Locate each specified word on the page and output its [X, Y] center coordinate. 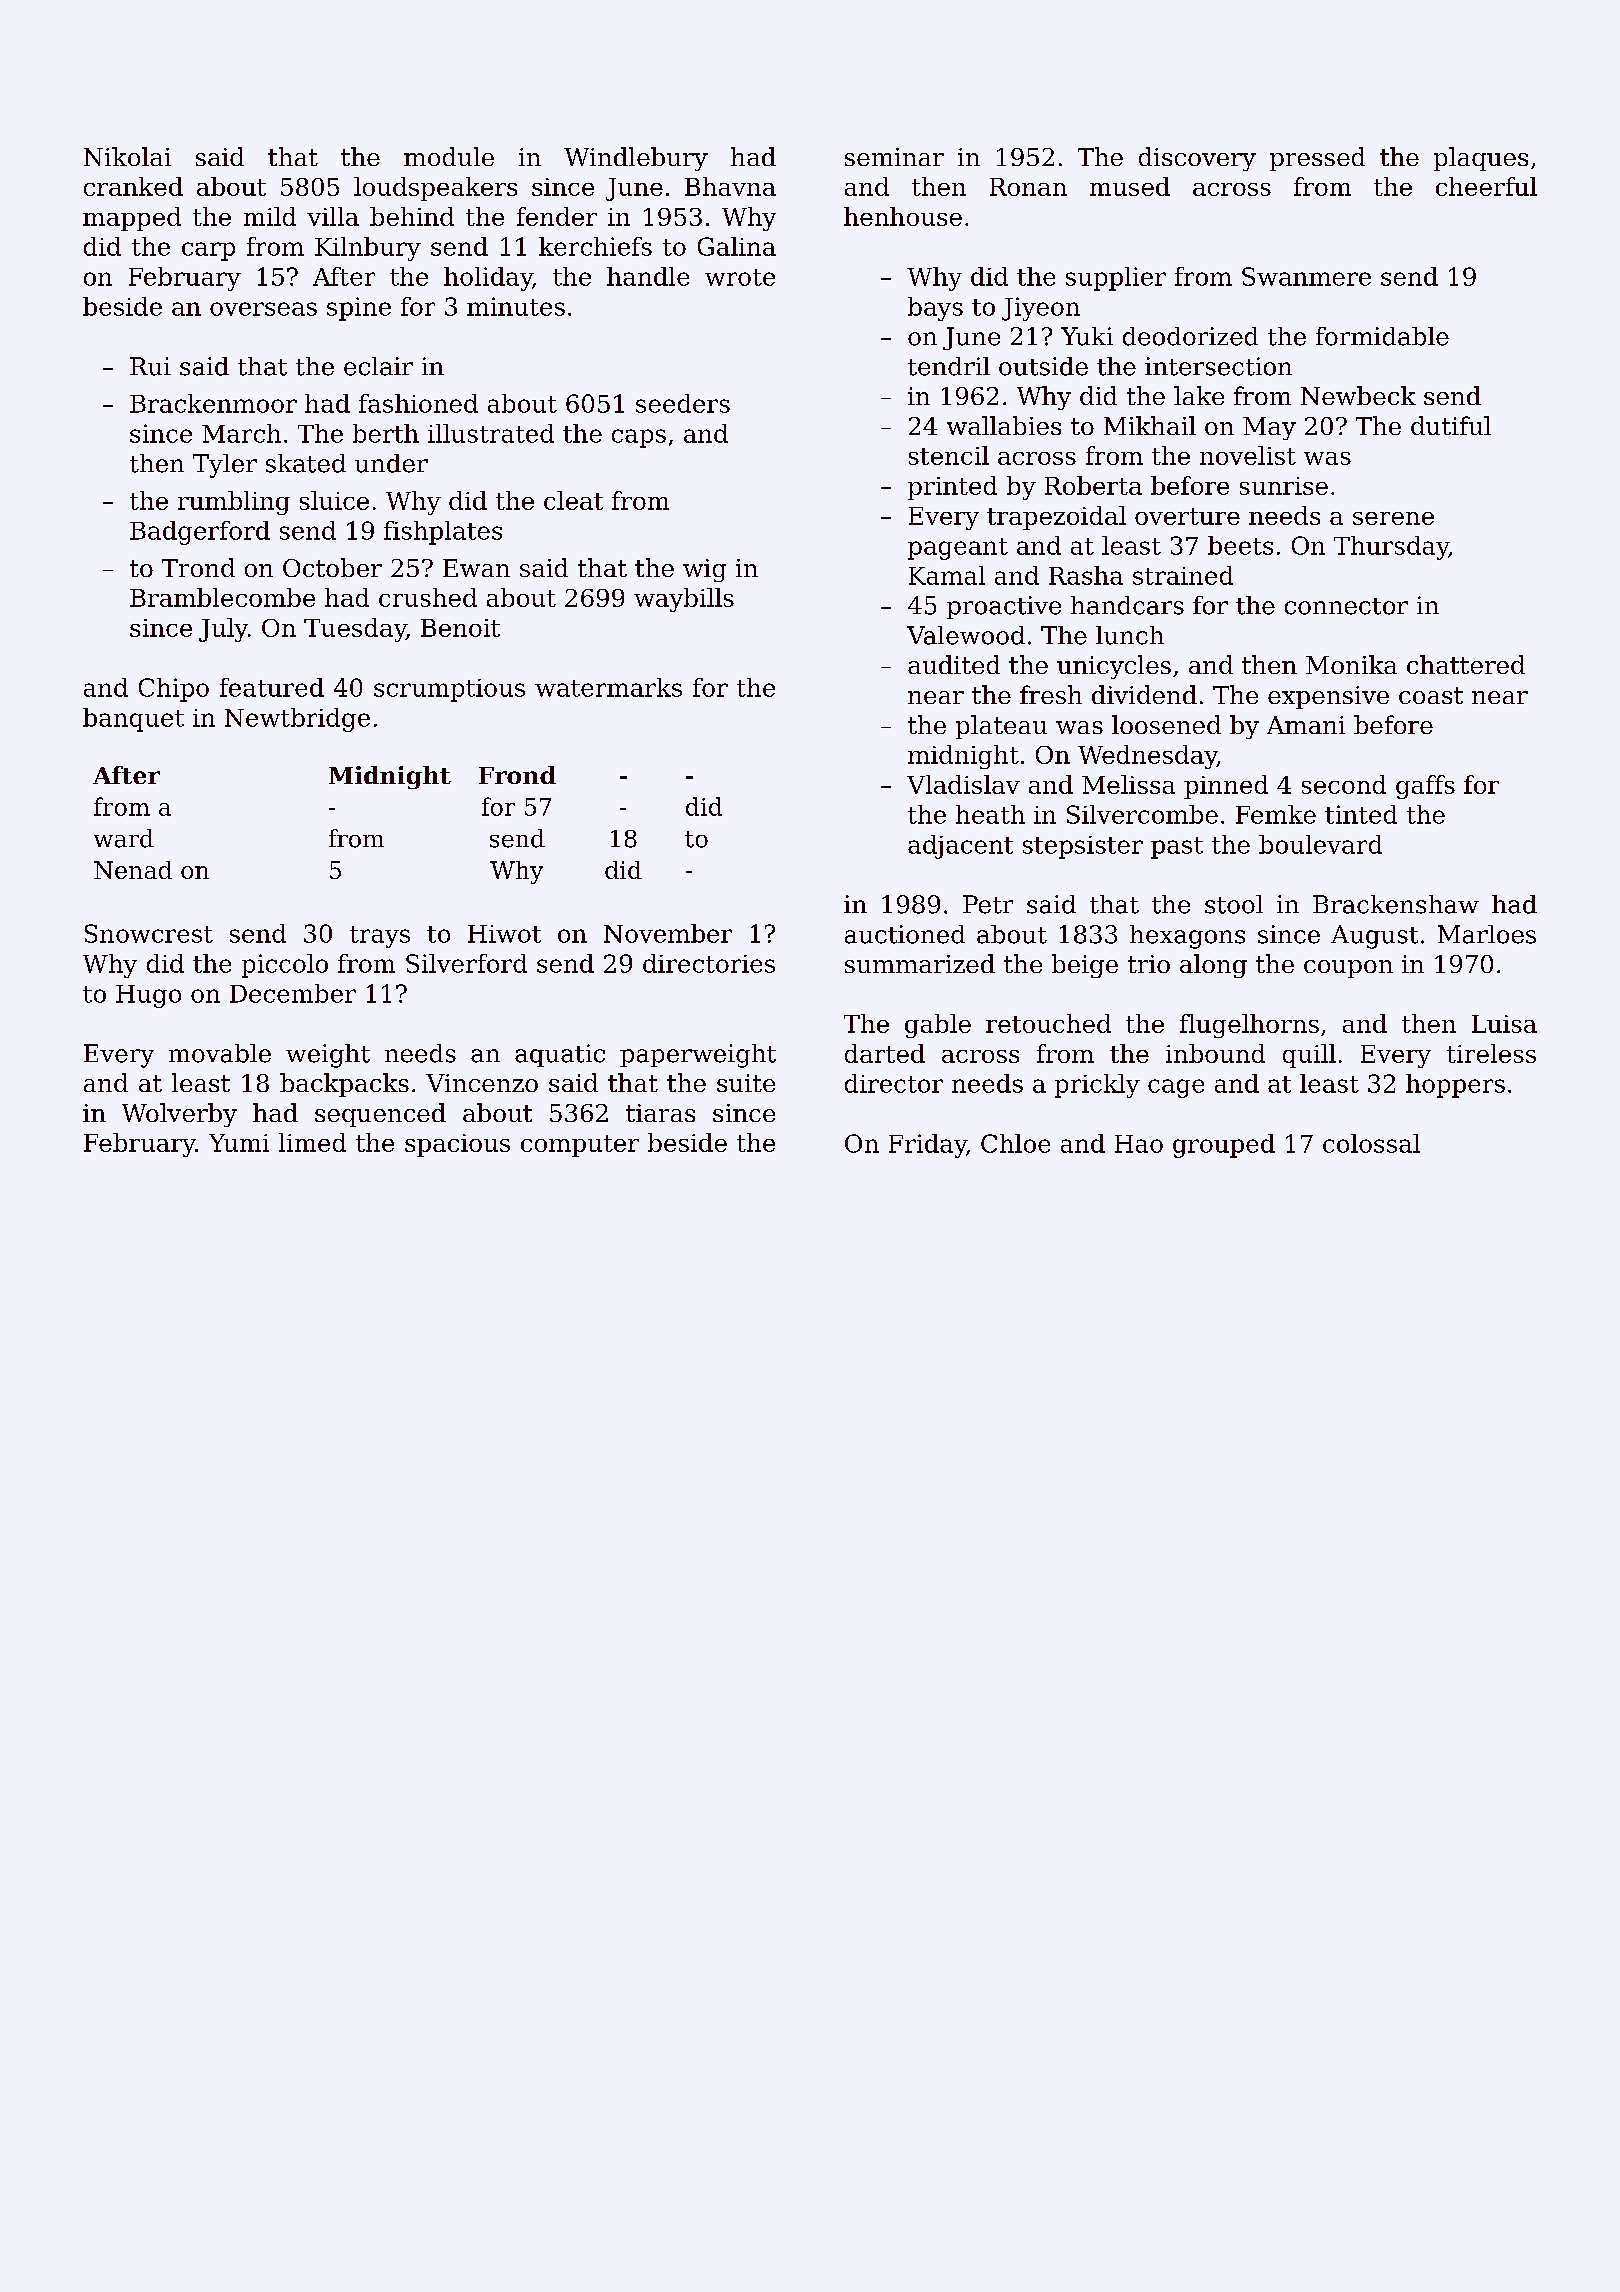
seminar [894, 157]
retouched [1048, 1023]
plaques [1481, 159]
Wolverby [179, 1115]
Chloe [1015, 1143]
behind [412, 216]
